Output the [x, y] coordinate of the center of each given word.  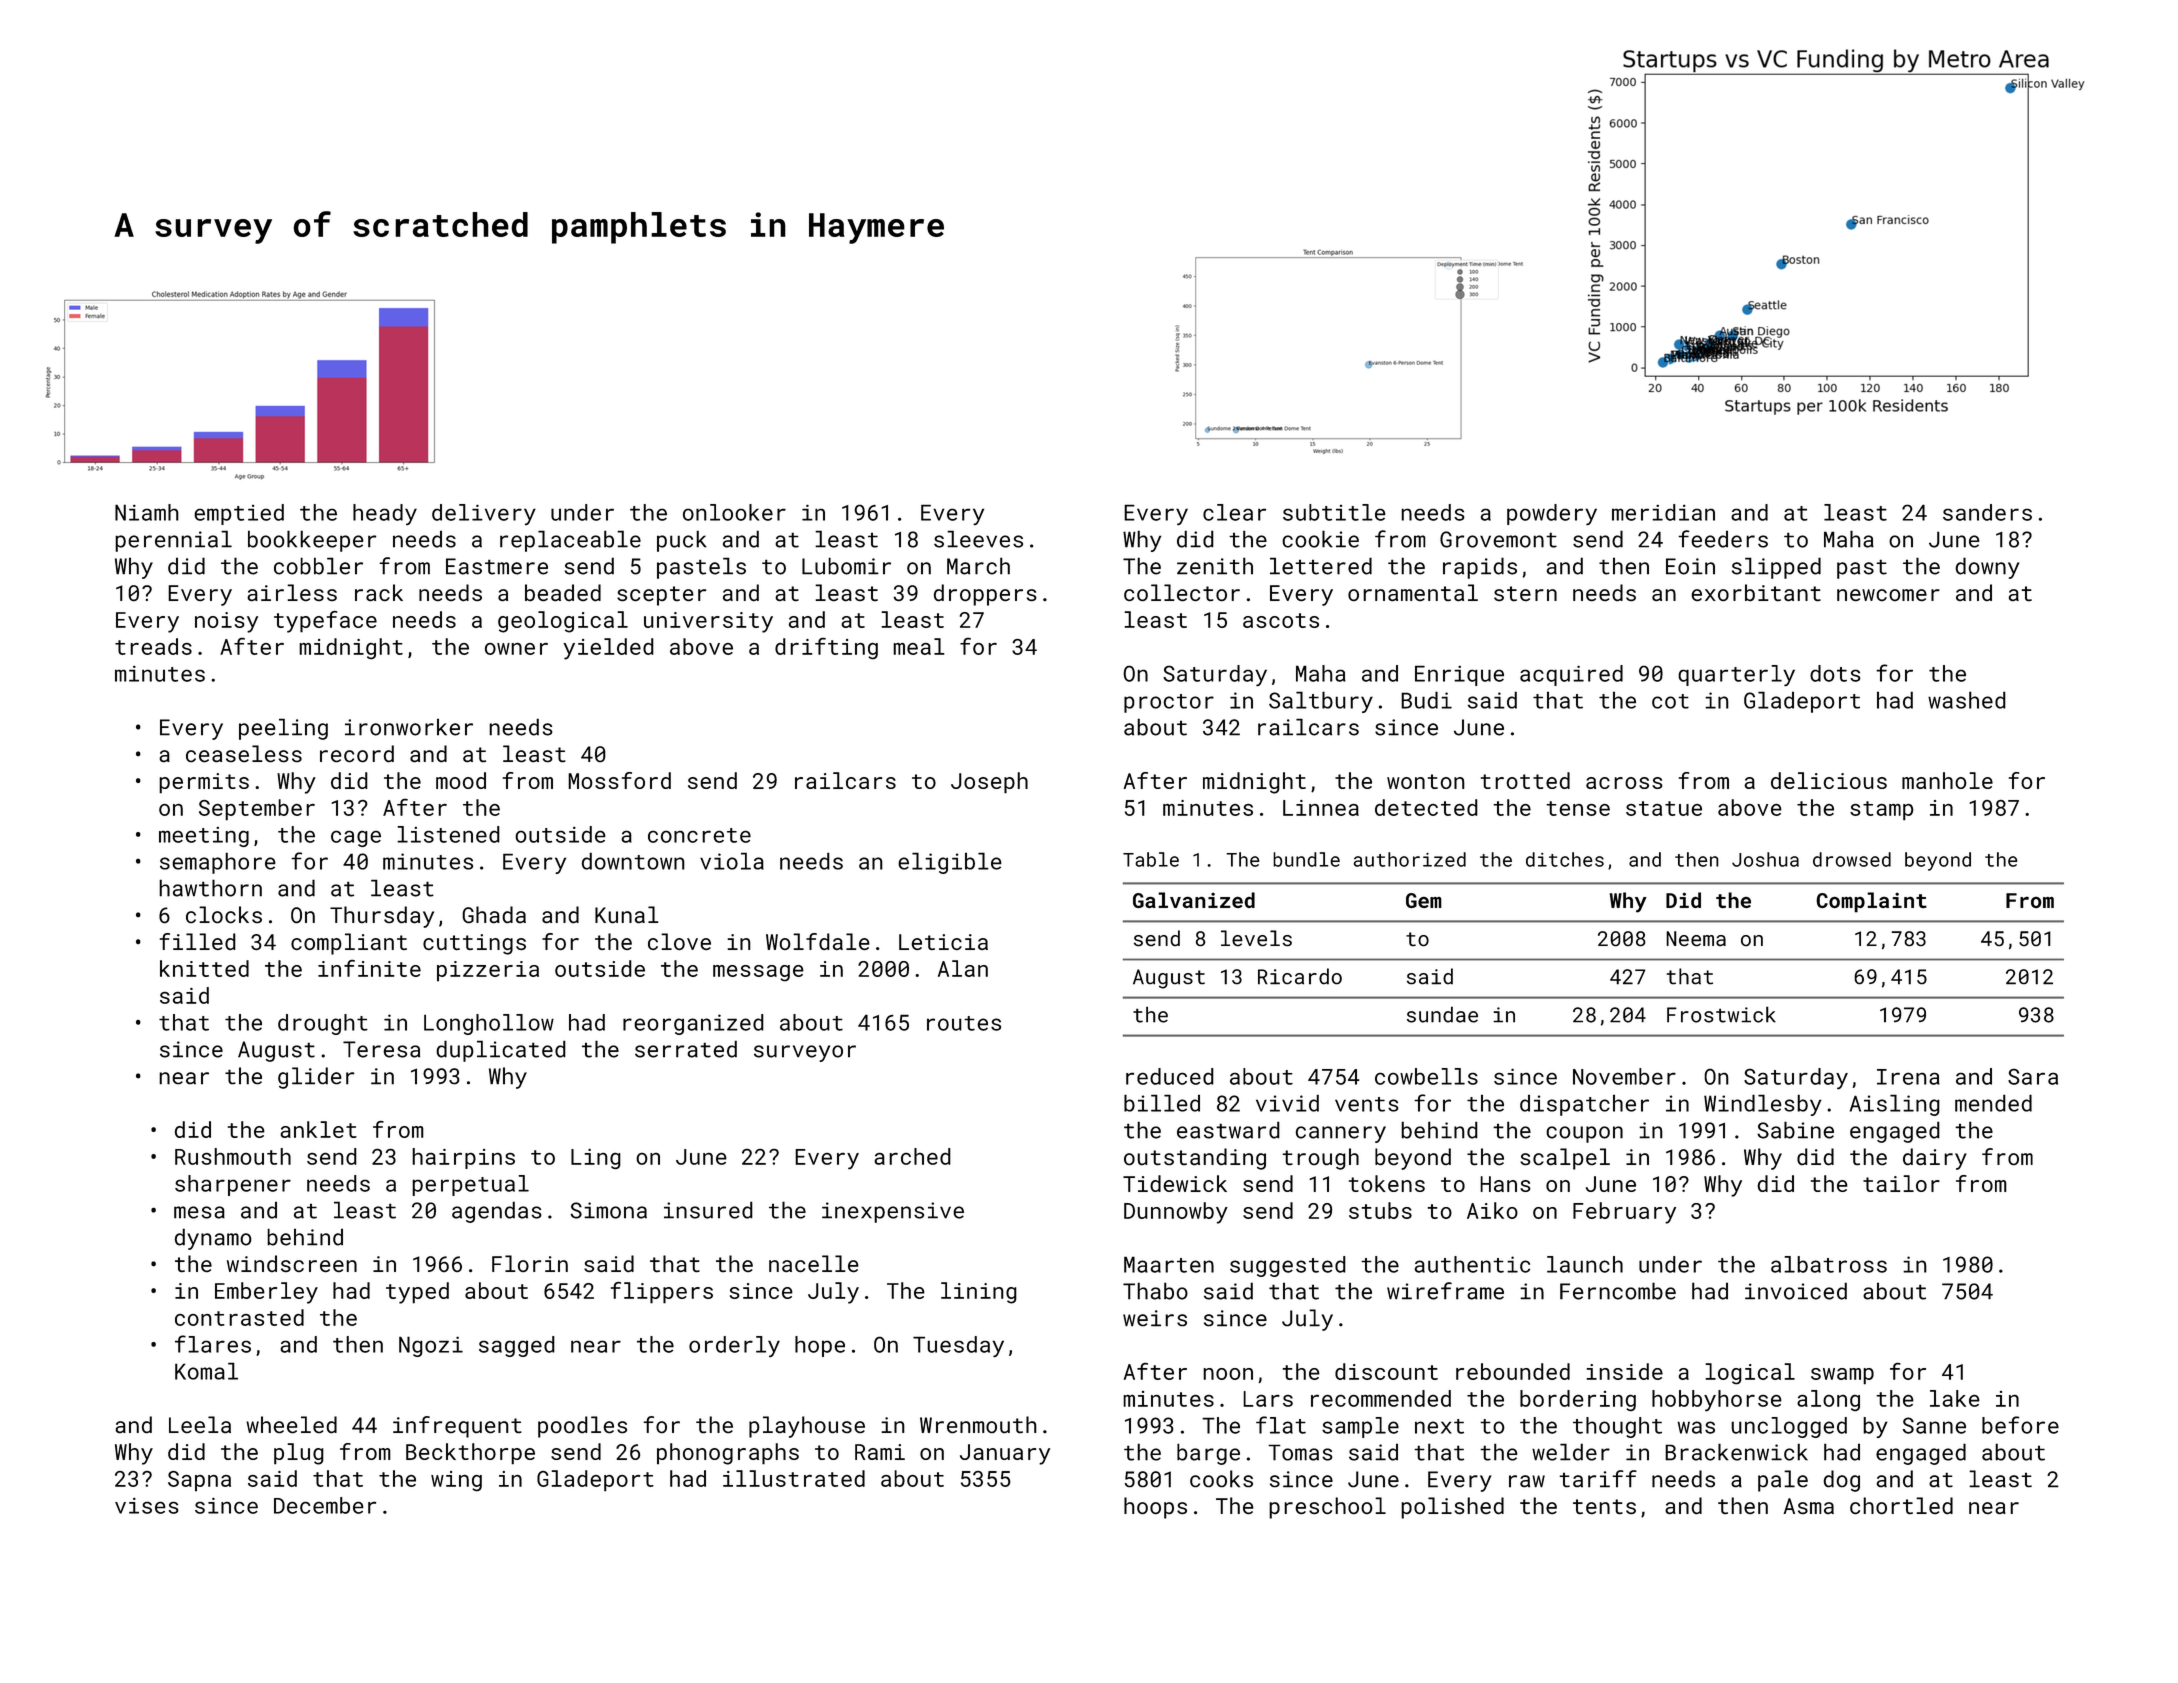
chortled [1901, 1505]
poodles [582, 1427]
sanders [1987, 512]
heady [385, 514]
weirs [1155, 1318]
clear [1234, 512]
